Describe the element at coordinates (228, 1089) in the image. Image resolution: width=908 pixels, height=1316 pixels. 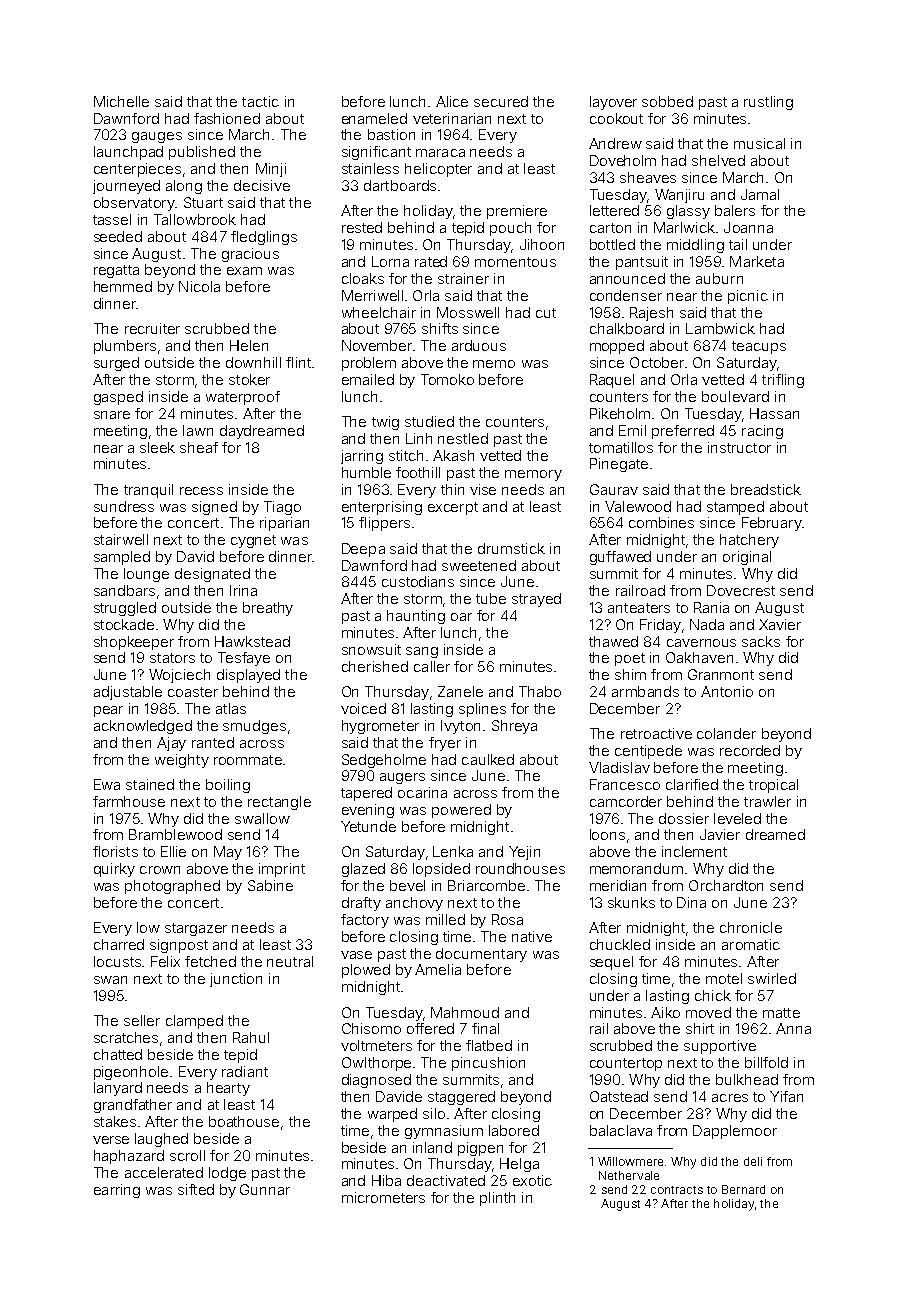
I see `hearty` at that location.
